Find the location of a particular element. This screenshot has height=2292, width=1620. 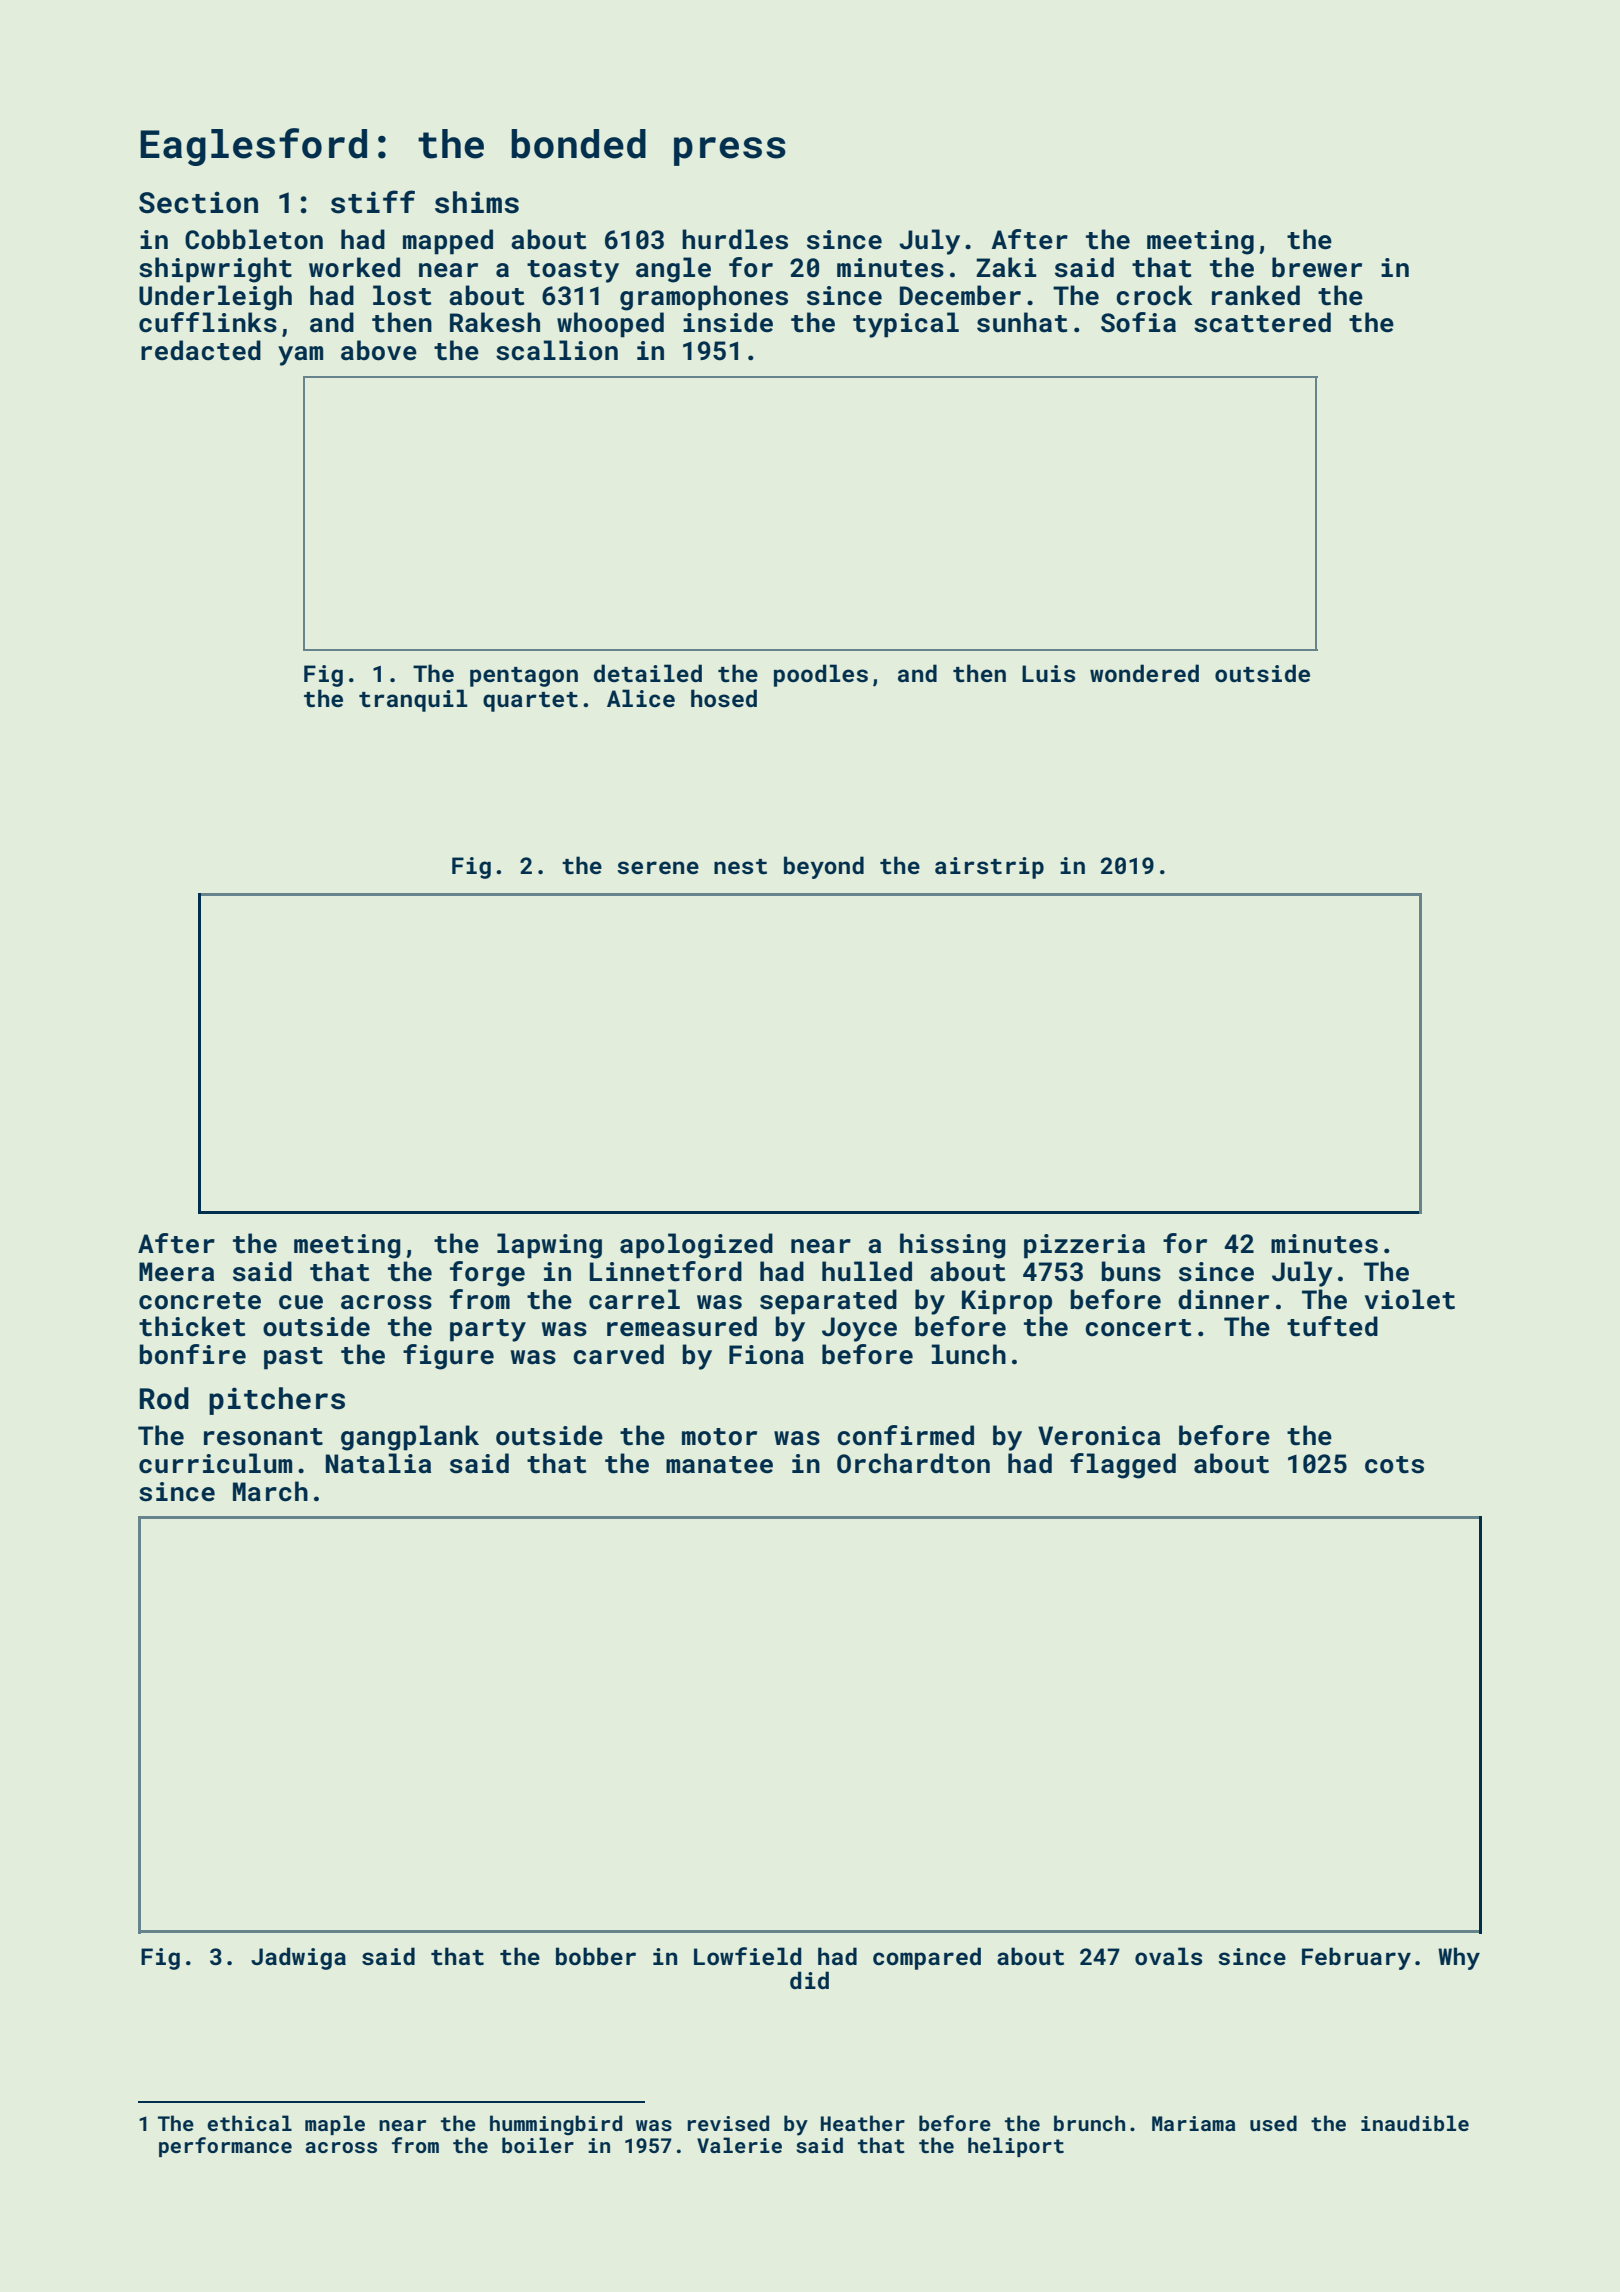

cue is located at coordinates (301, 1302).
